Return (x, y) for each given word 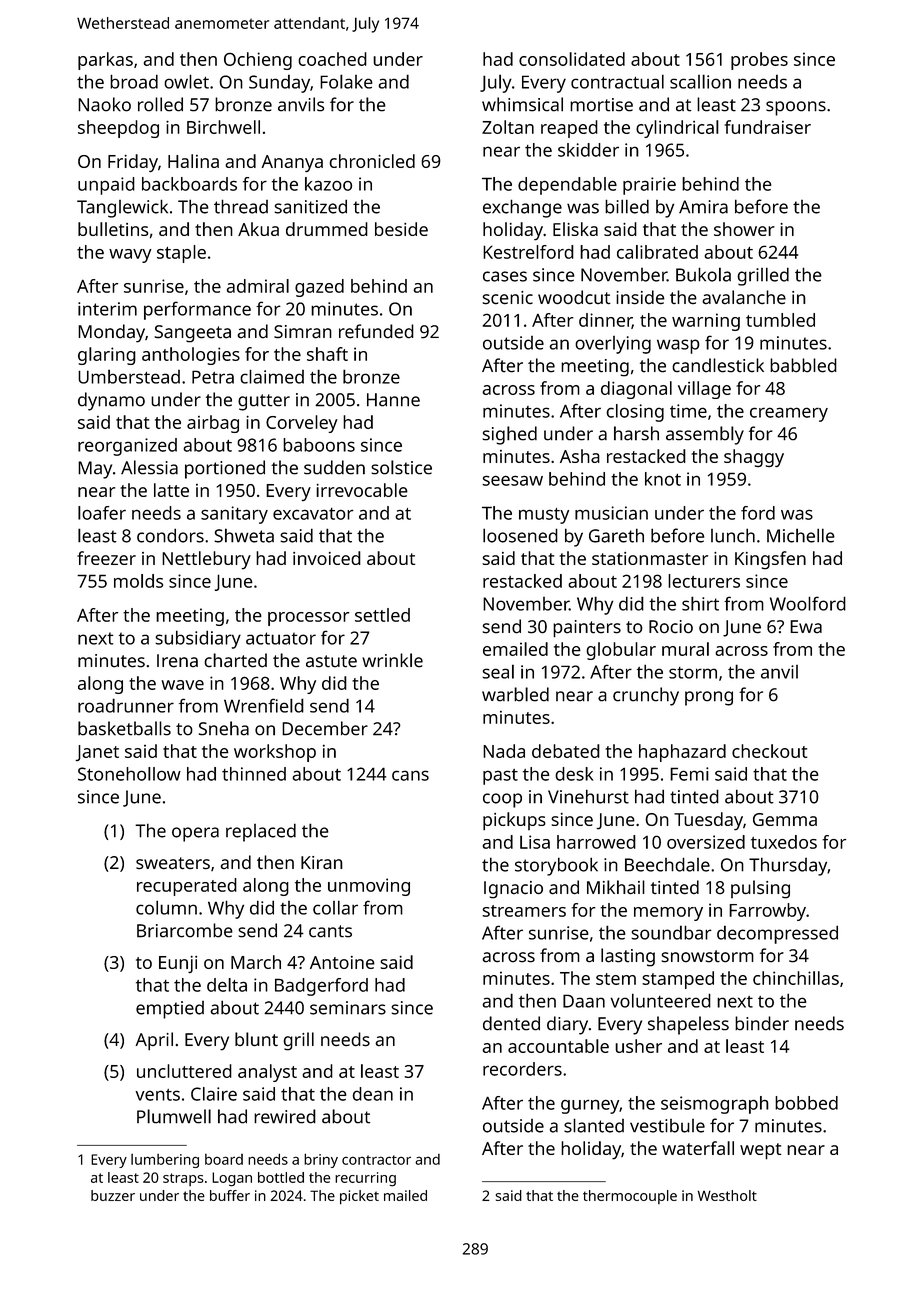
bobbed (806, 1103)
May (95, 470)
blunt (256, 1039)
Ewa (806, 627)
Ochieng (258, 61)
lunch (733, 535)
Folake (346, 81)
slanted (594, 1125)
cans (410, 775)
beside (401, 229)
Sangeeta (192, 334)
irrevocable (362, 490)
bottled (281, 1177)
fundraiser (767, 127)
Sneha (224, 728)
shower (744, 229)
